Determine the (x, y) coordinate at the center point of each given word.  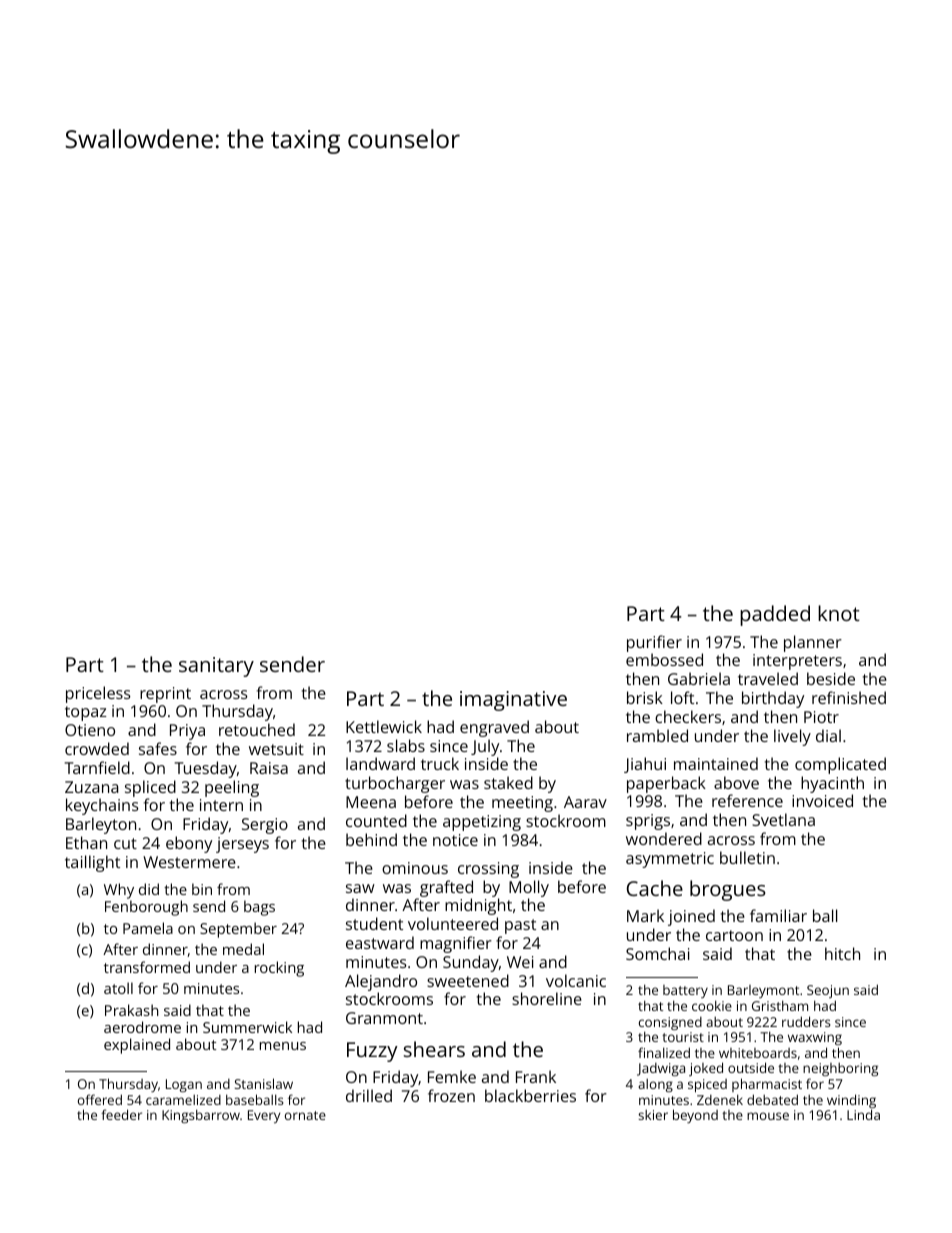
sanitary (216, 667)
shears (434, 1049)
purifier (654, 643)
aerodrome (142, 1027)
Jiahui (645, 765)
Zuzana (92, 787)
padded (775, 615)
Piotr (821, 717)
